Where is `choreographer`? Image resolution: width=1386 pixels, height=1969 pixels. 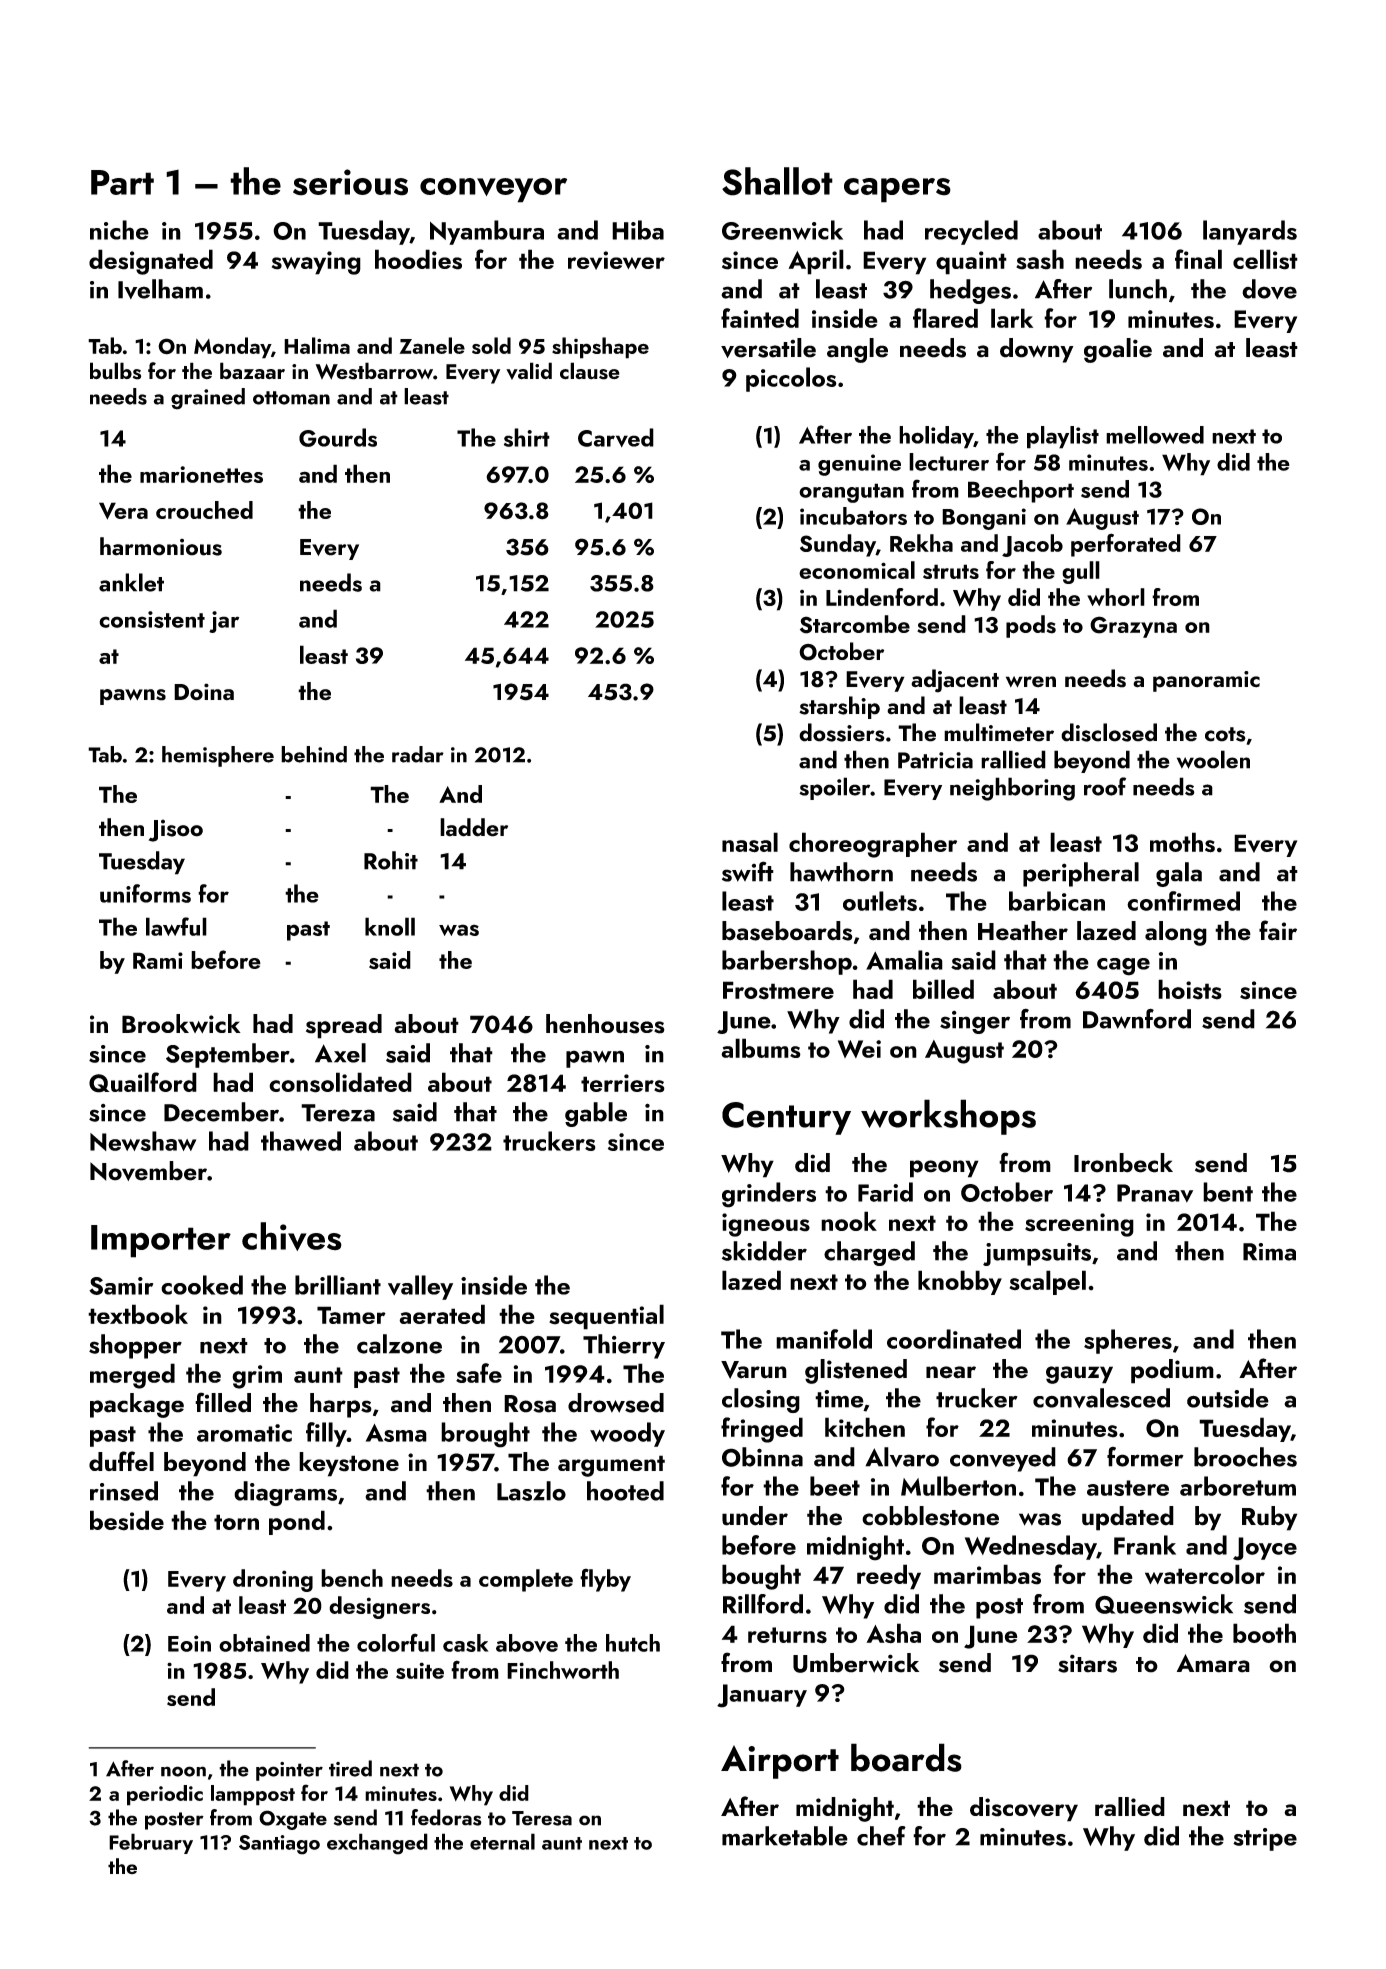
choreographer is located at coordinates (873, 845).
